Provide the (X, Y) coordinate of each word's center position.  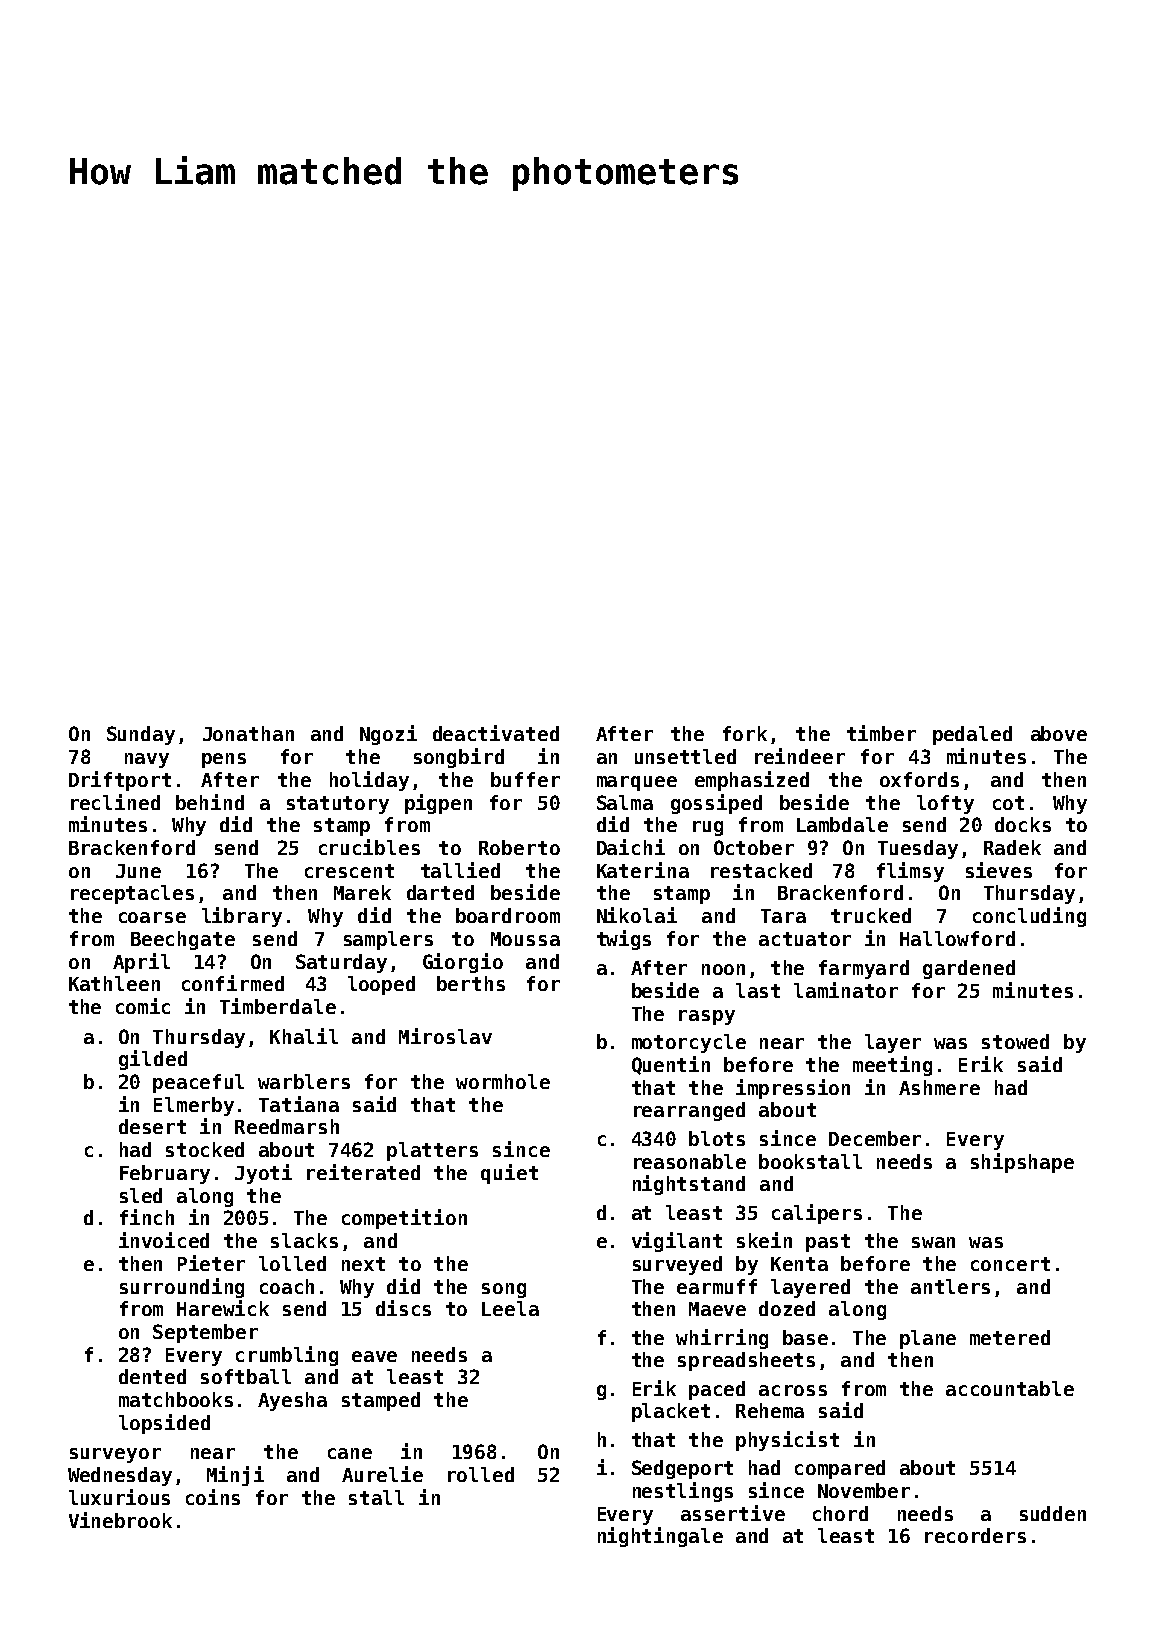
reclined (115, 802)
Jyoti (263, 1174)
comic (143, 1006)
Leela (510, 1308)
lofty (945, 804)
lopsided (164, 1424)
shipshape (1022, 1163)
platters (432, 1151)
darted (440, 892)
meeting (892, 1066)
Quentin (671, 1065)
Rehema (770, 1410)
